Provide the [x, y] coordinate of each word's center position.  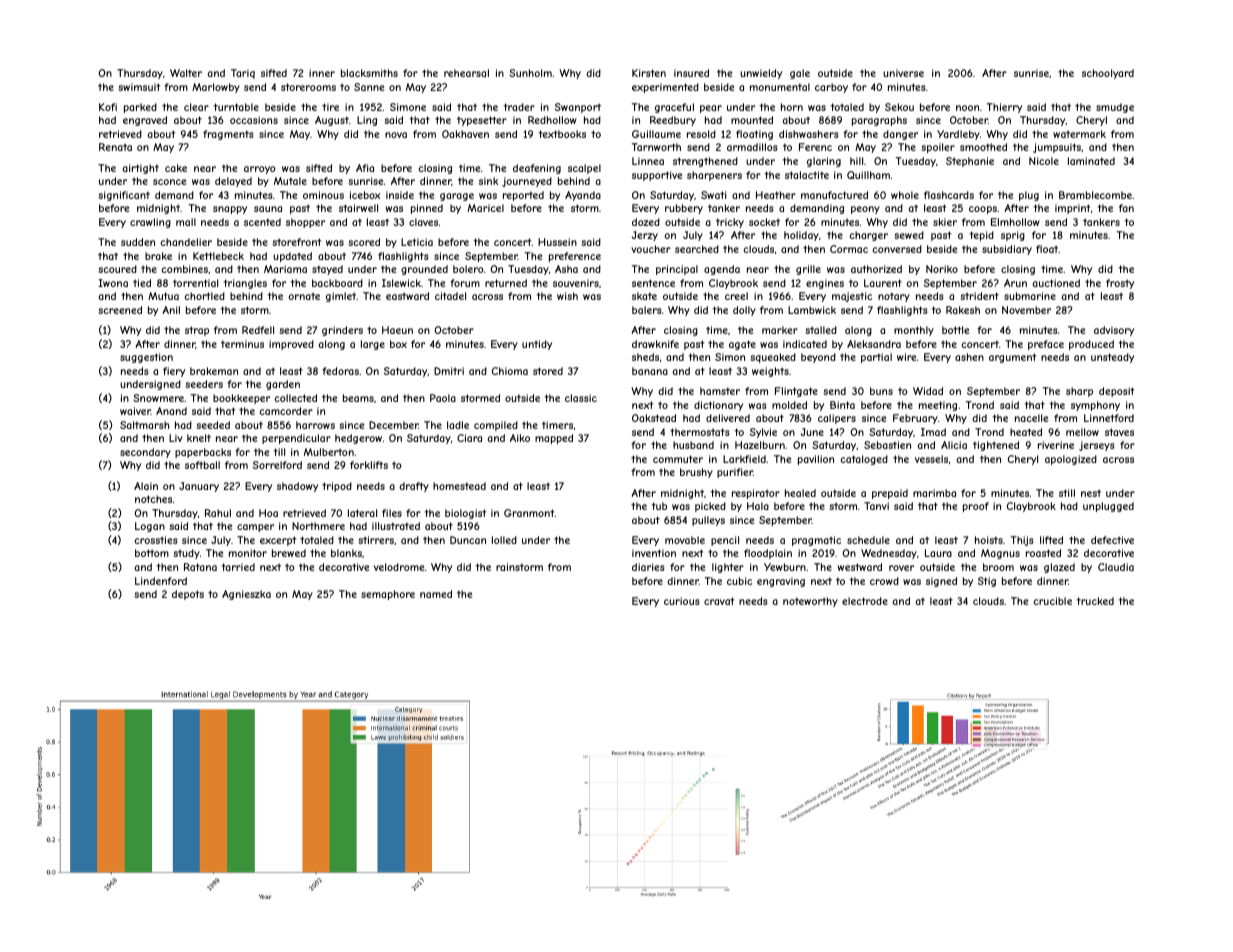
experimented [665, 88]
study [186, 554]
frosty [1120, 284]
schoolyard [1108, 74]
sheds [645, 357]
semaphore [388, 595]
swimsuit [139, 87]
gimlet [341, 297]
